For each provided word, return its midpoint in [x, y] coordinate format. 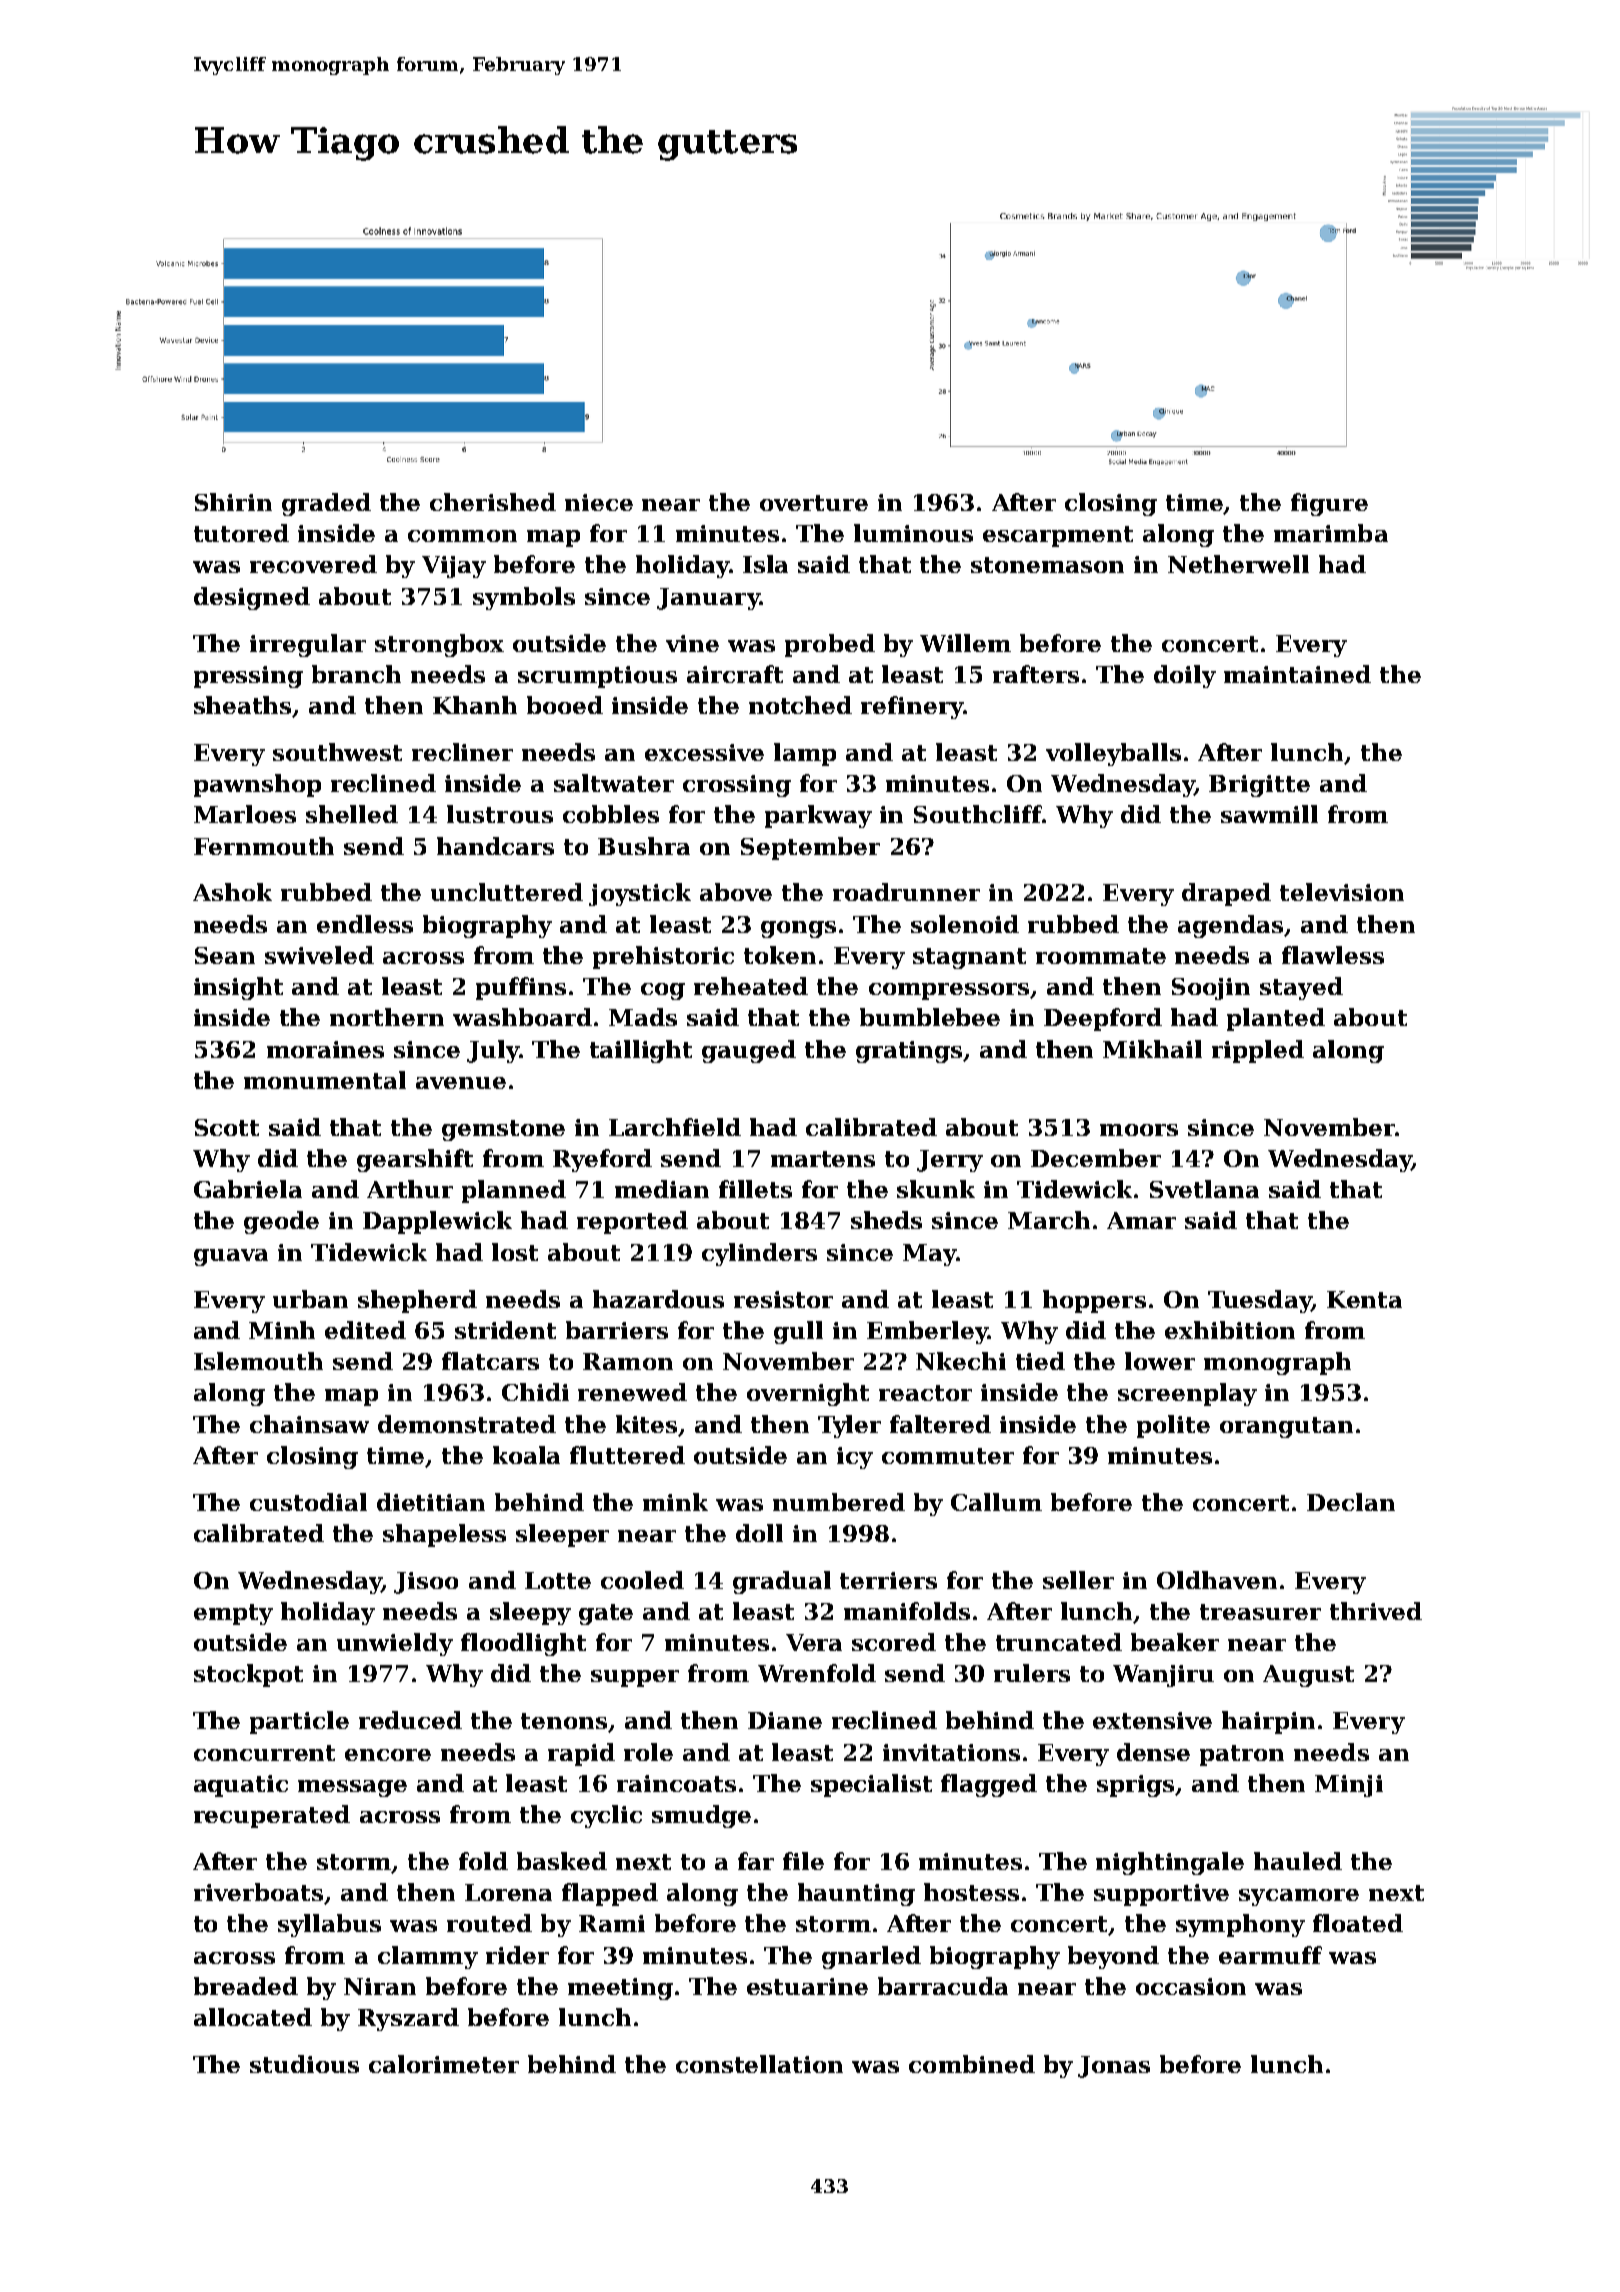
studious [304, 2064]
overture [814, 503]
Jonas [1114, 2067]
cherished [493, 502]
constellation [759, 2064]
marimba [1331, 533]
